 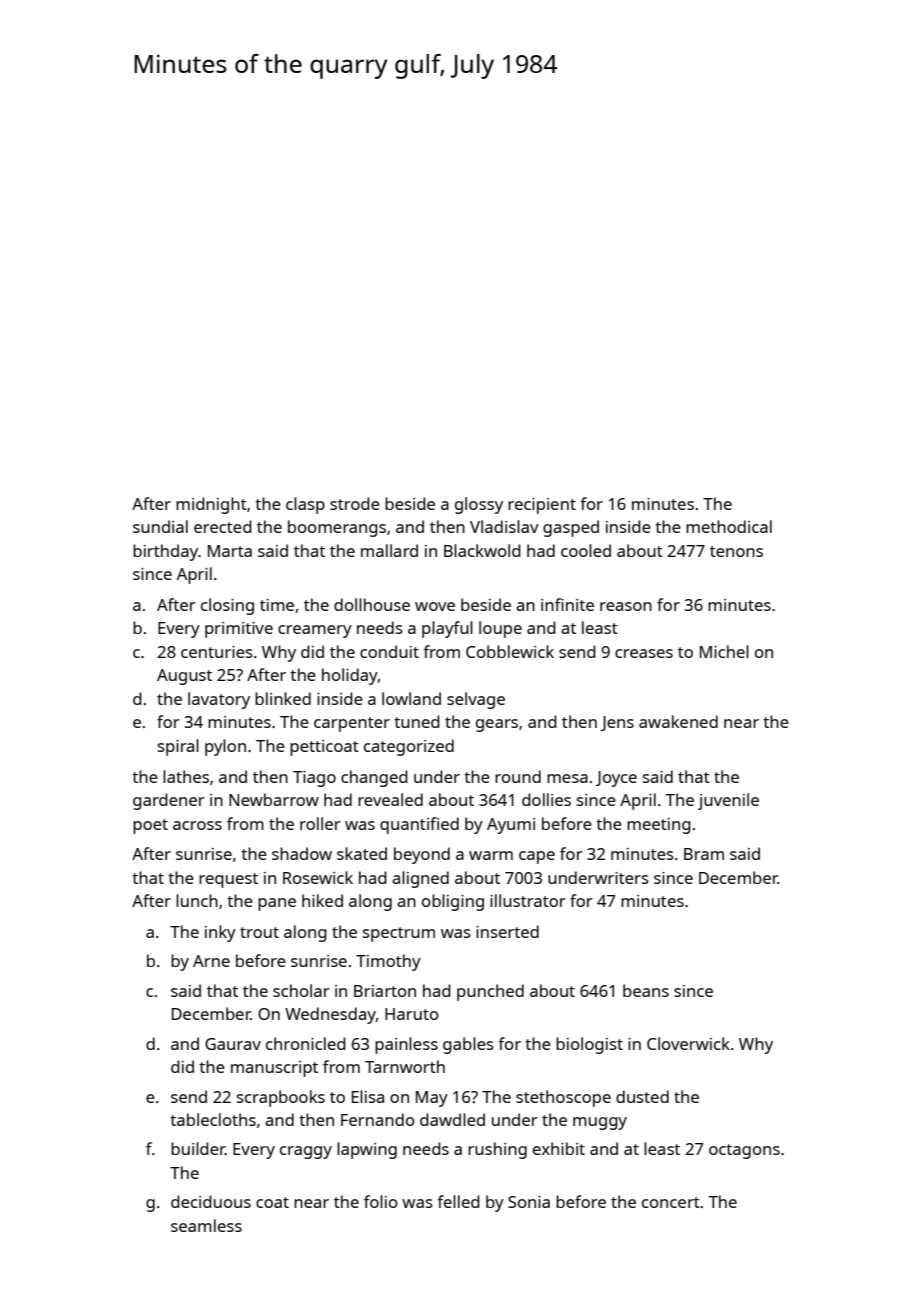 What do you see at coordinates (306, 1152) in the screenshot?
I see `craggy` at bounding box center [306, 1152].
